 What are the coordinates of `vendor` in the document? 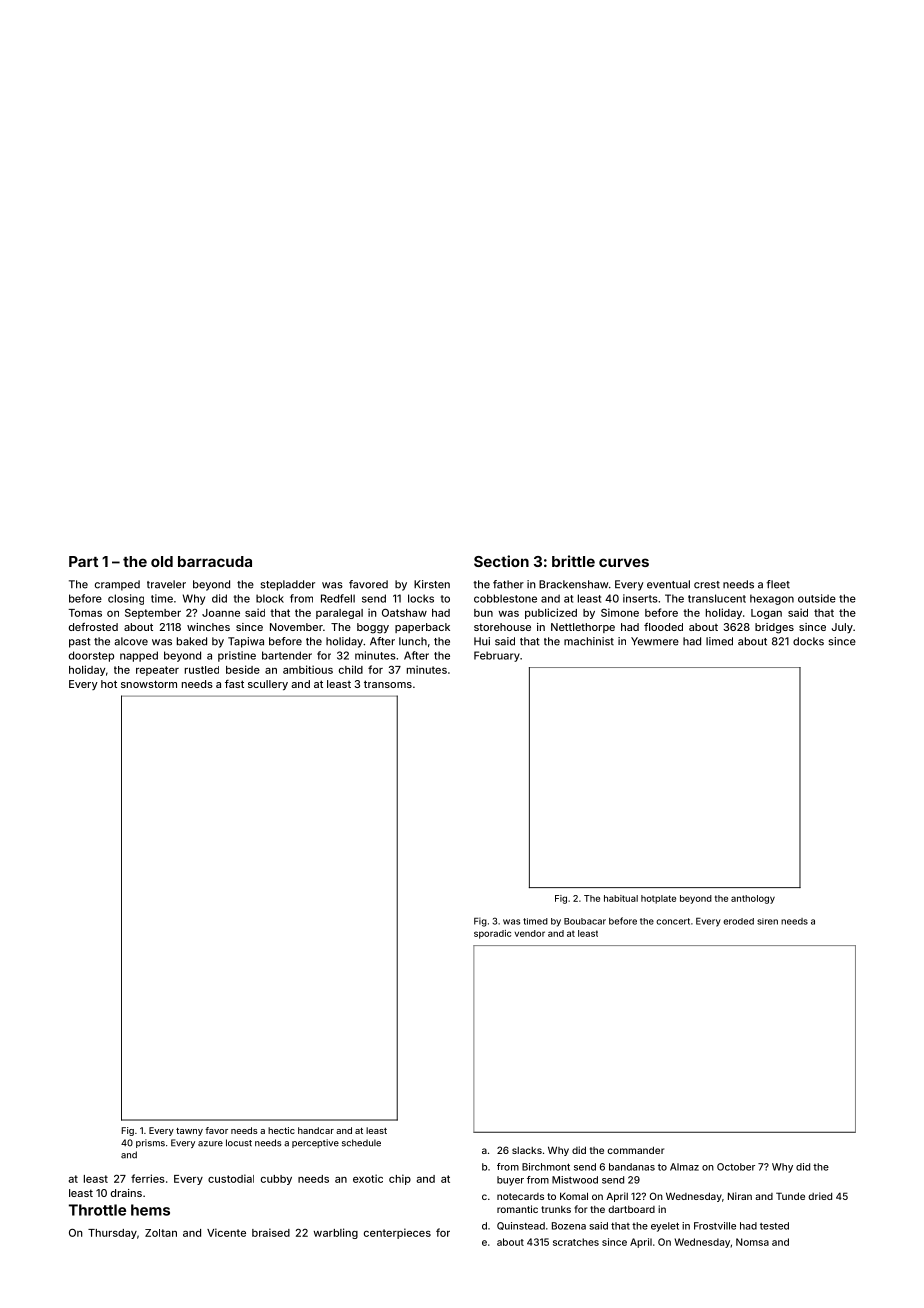 It's located at (529, 933).
